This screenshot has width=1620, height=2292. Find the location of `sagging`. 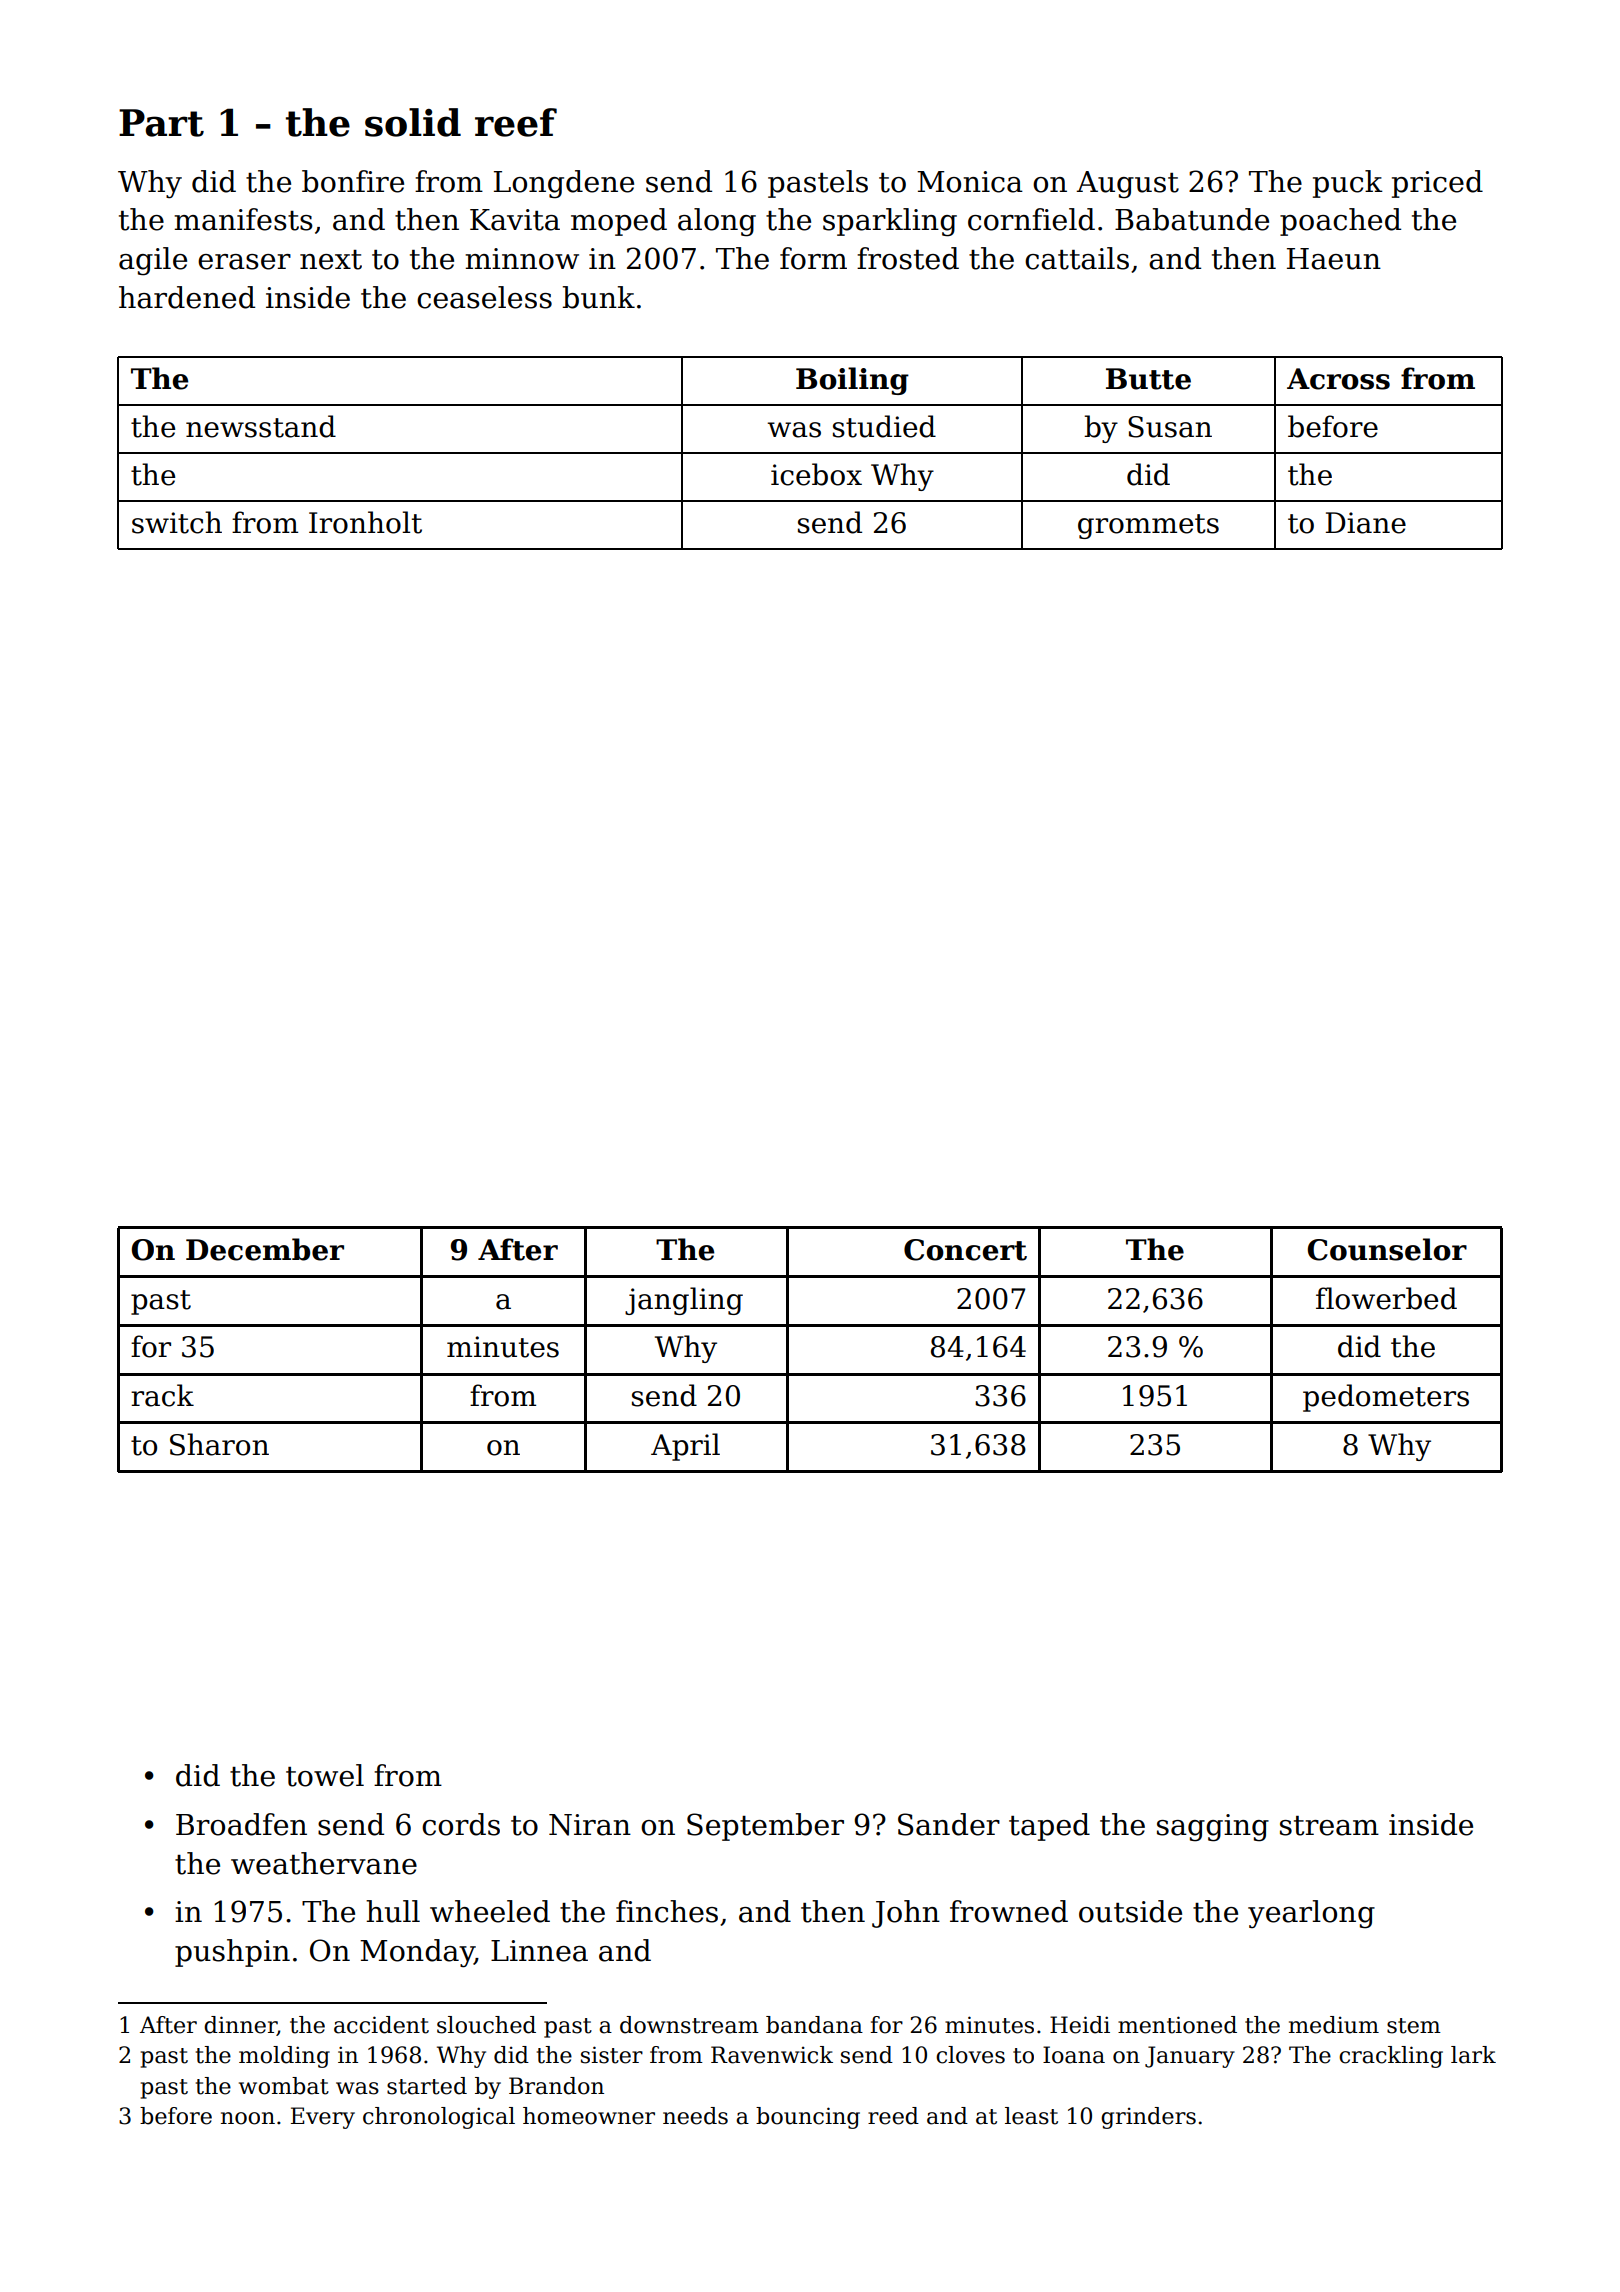

sagging is located at coordinates (1213, 1828).
